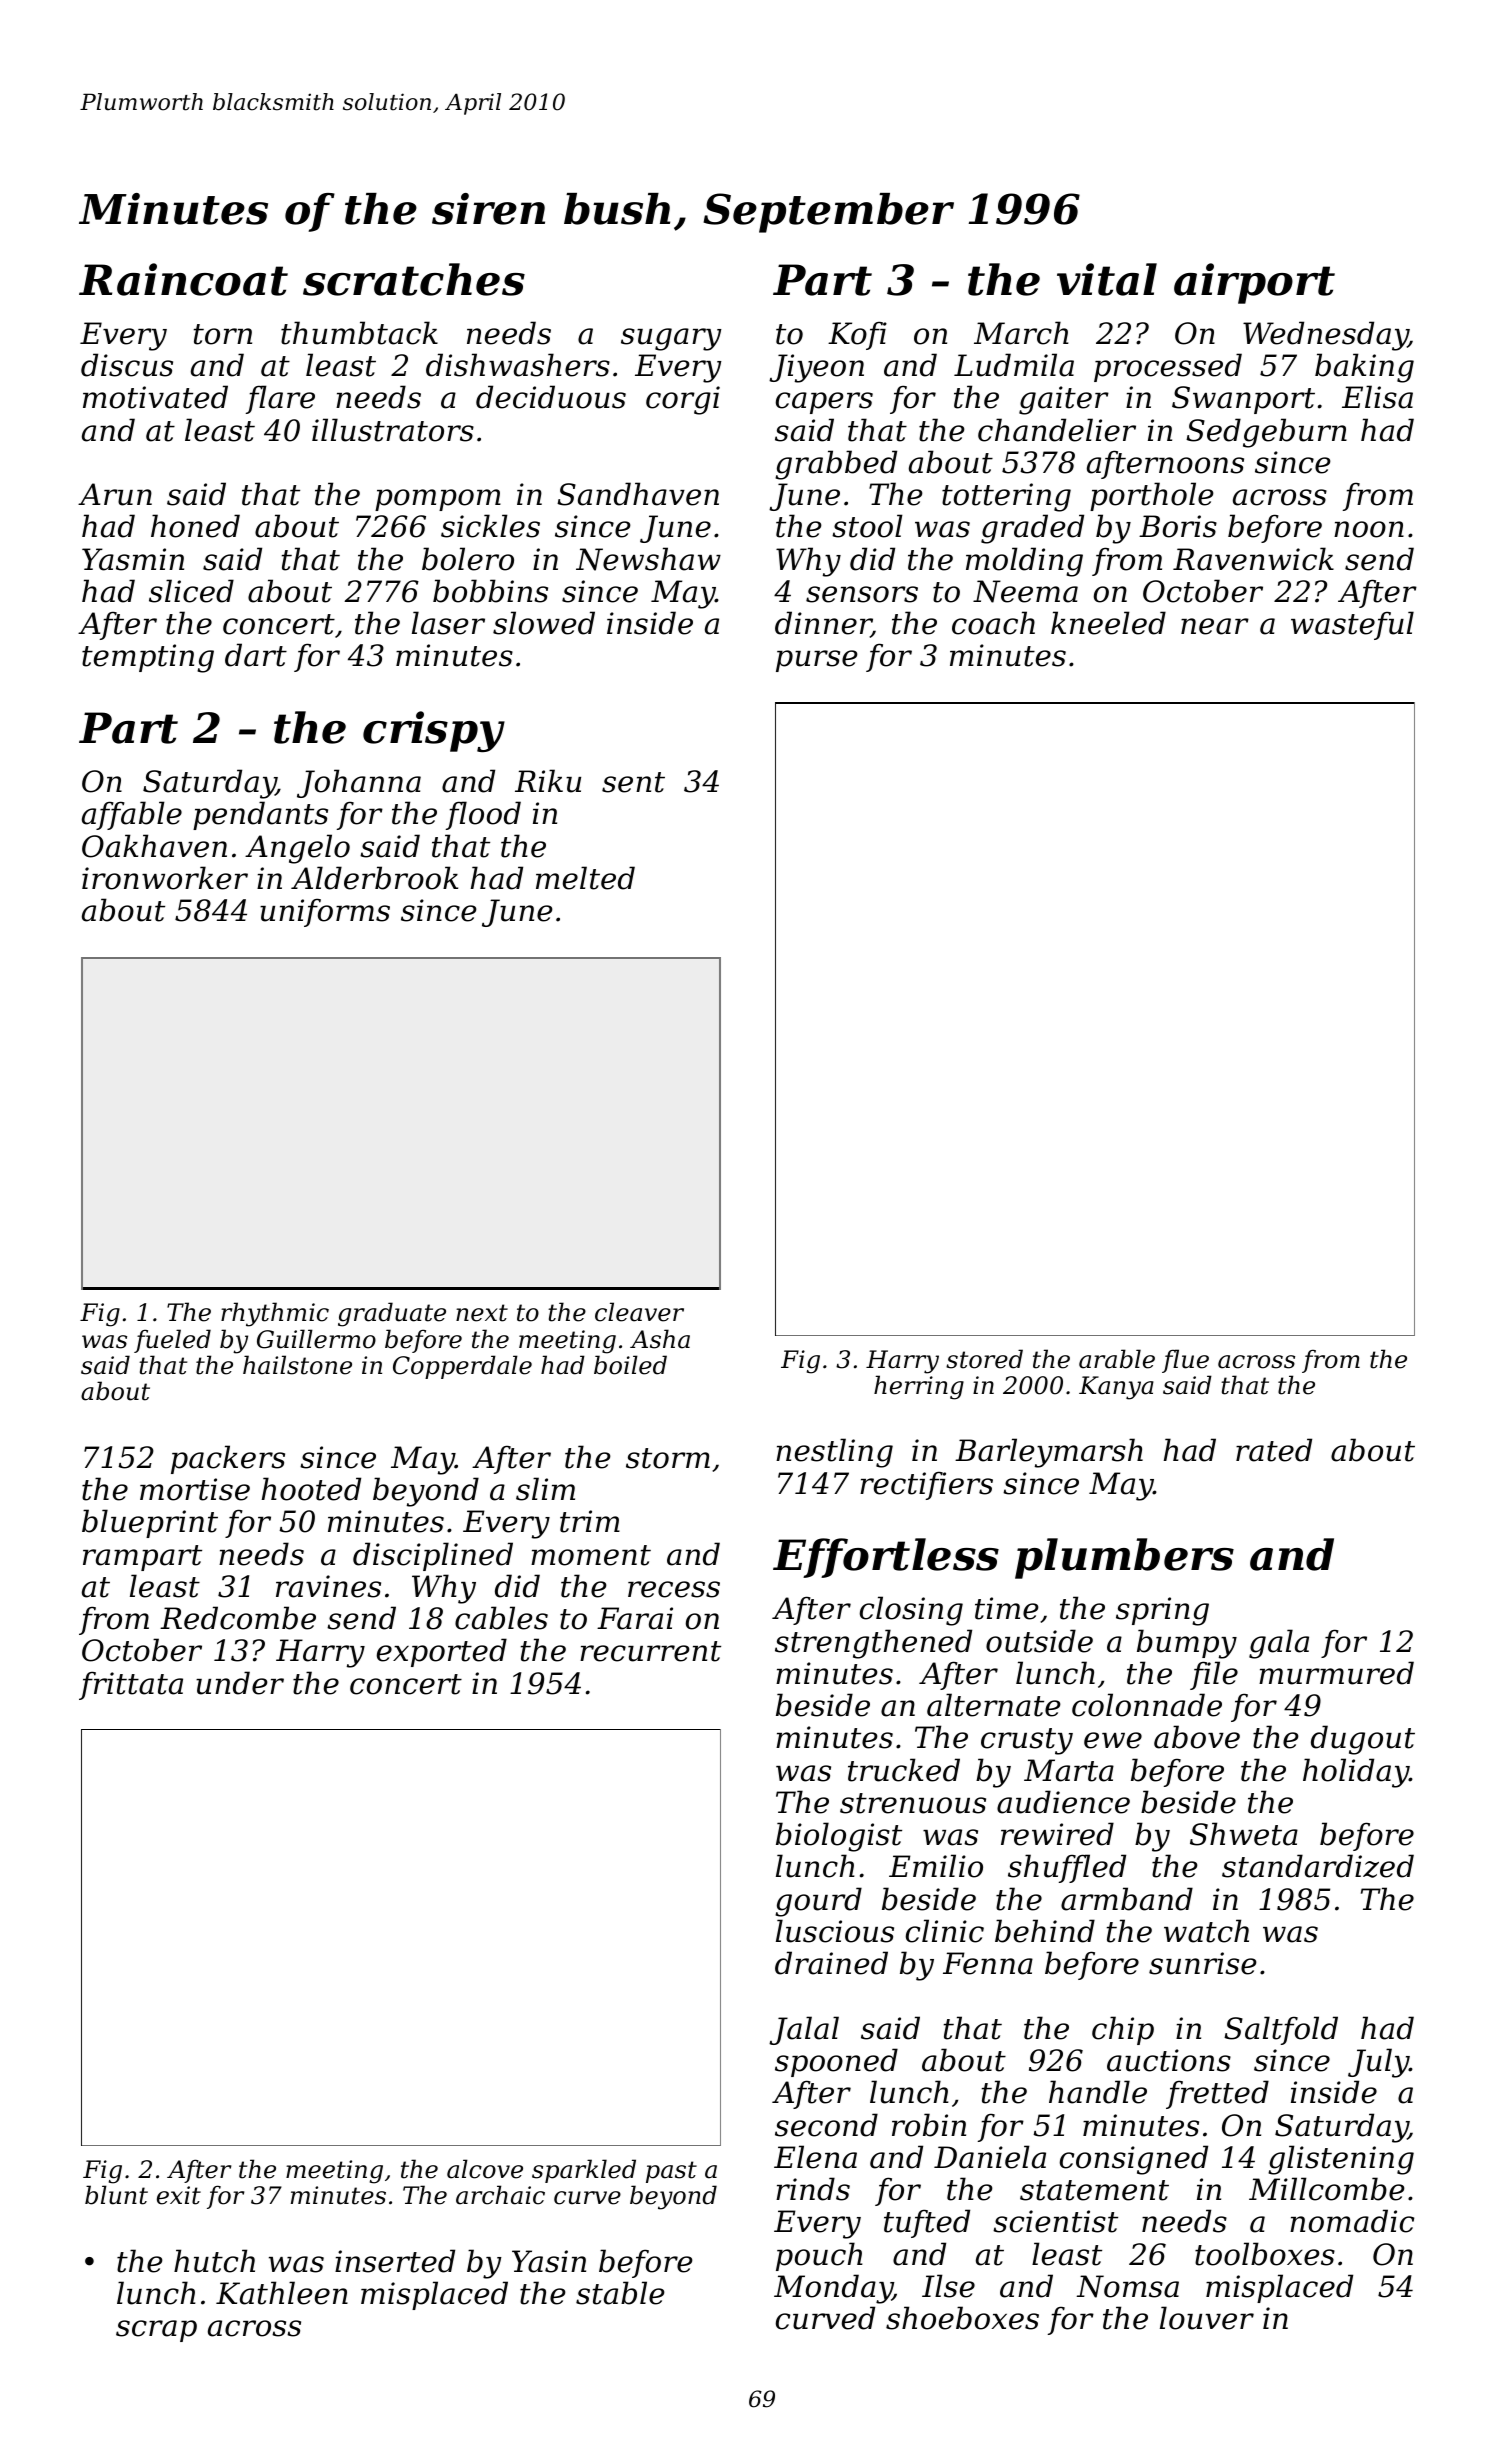 The width and height of the screenshot is (1496, 2464). What do you see at coordinates (1352, 625) in the screenshot?
I see `wasteful` at bounding box center [1352, 625].
